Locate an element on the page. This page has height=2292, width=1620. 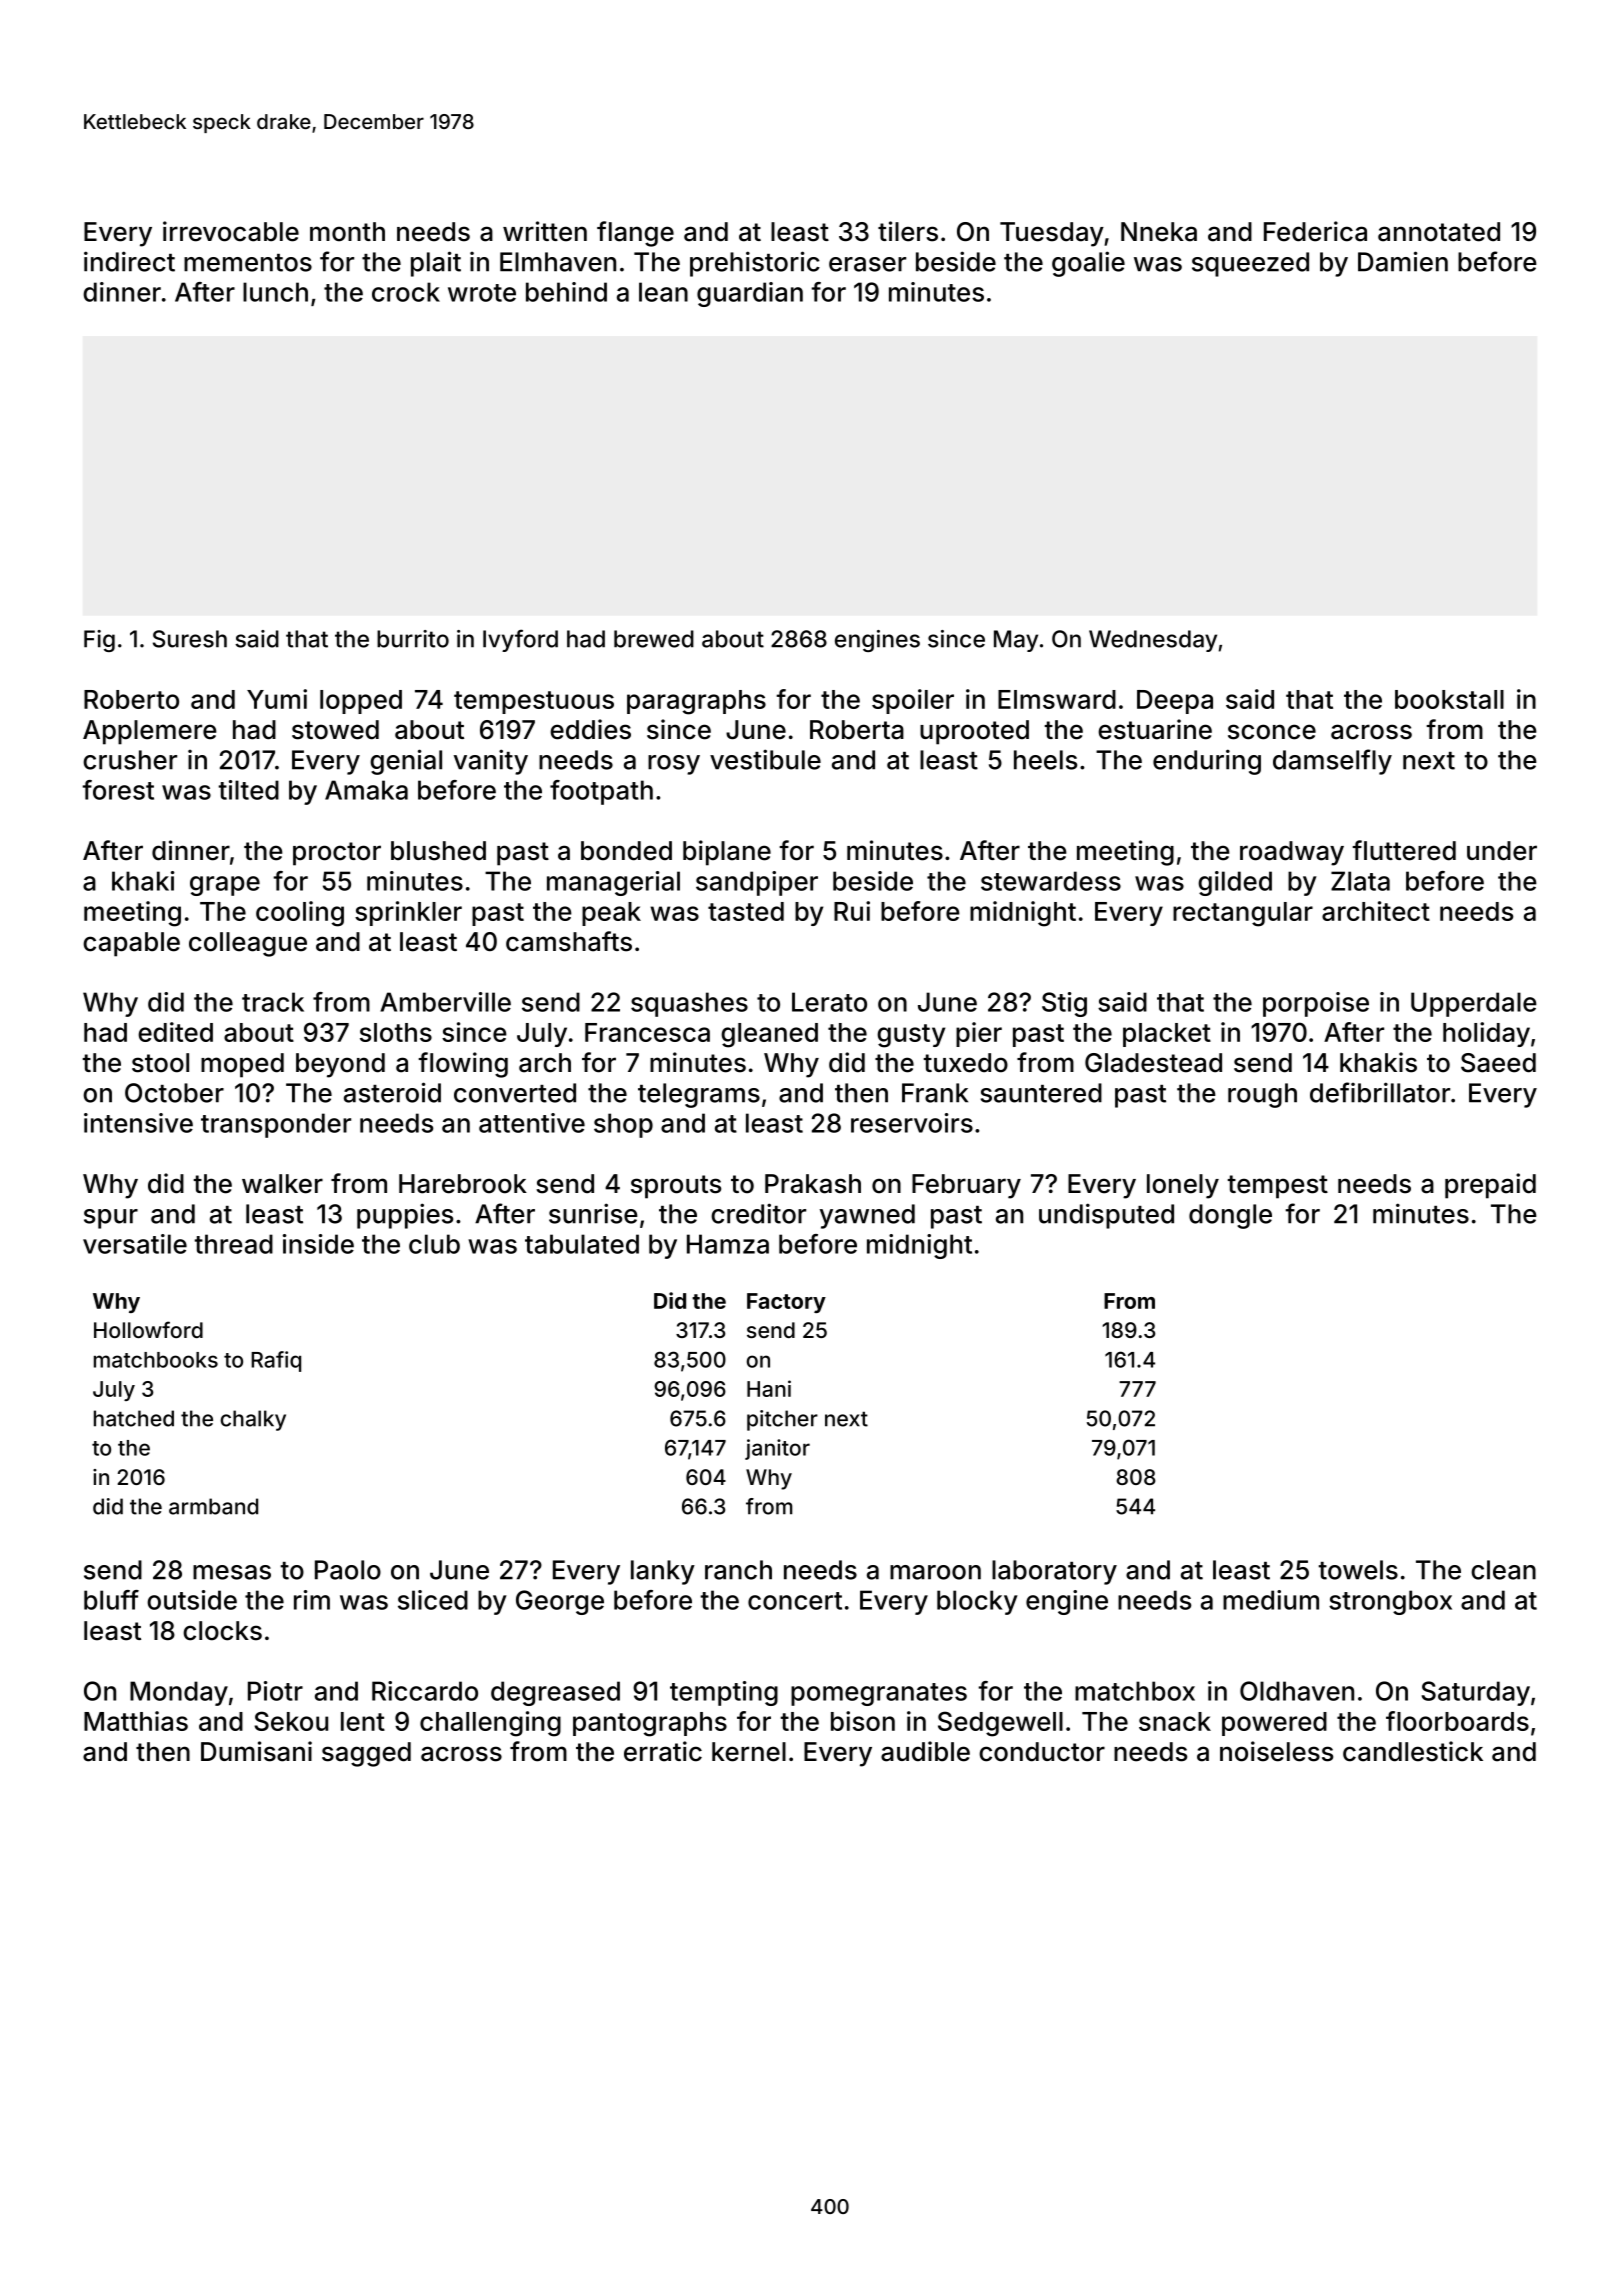
eddies is located at coordinates (590, 729).
